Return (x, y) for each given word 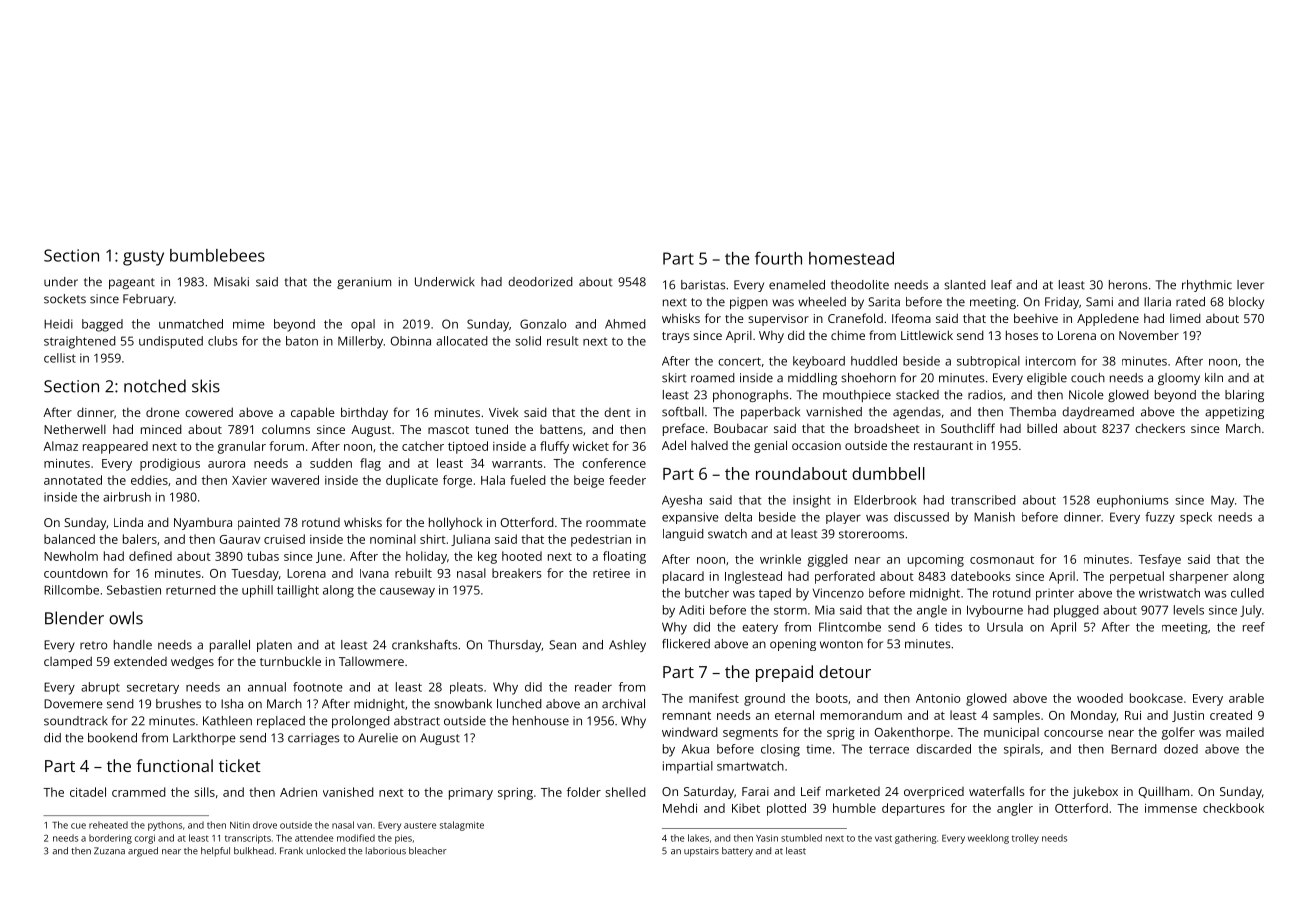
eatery (760, 628)
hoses (1022, 335)
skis (206, 386)
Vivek (504, 412)
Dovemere (73, 704)
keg (487, 557)
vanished (348, 792)
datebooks (980, 576)
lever (1250, 285)
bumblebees (217, 255)
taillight (298, 591)
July (1251, 611)
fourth (778, 258)
